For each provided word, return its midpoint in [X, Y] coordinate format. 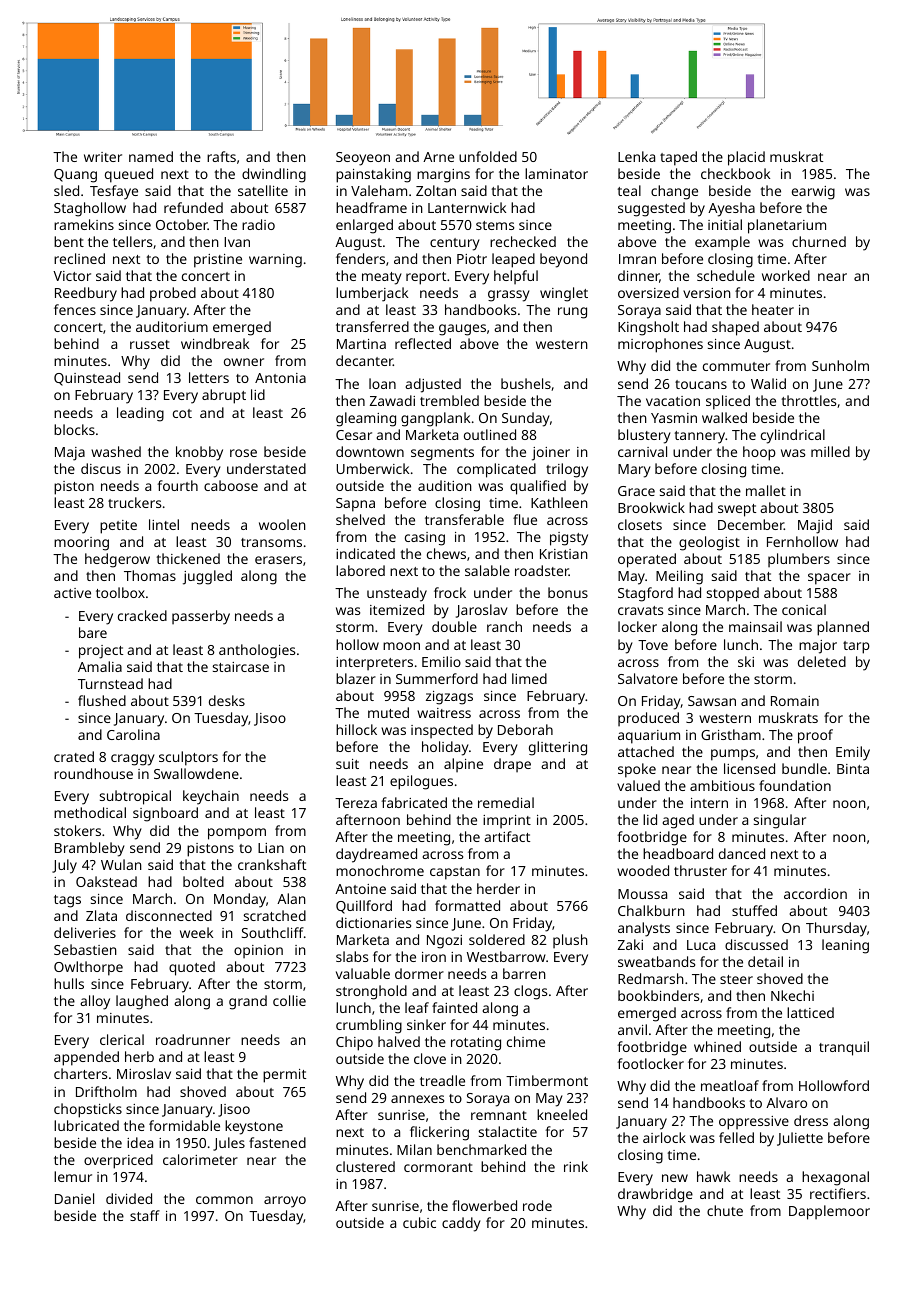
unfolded [488, 156]
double [454, 626]
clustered [365, 1166]
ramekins [84, 224]
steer [736, 979]
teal [629, 190]
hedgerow [117, 560]
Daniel [74, 1198]
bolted [203, 881]
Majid [815, 526]
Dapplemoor [829, 1212]
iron [434, 957]
